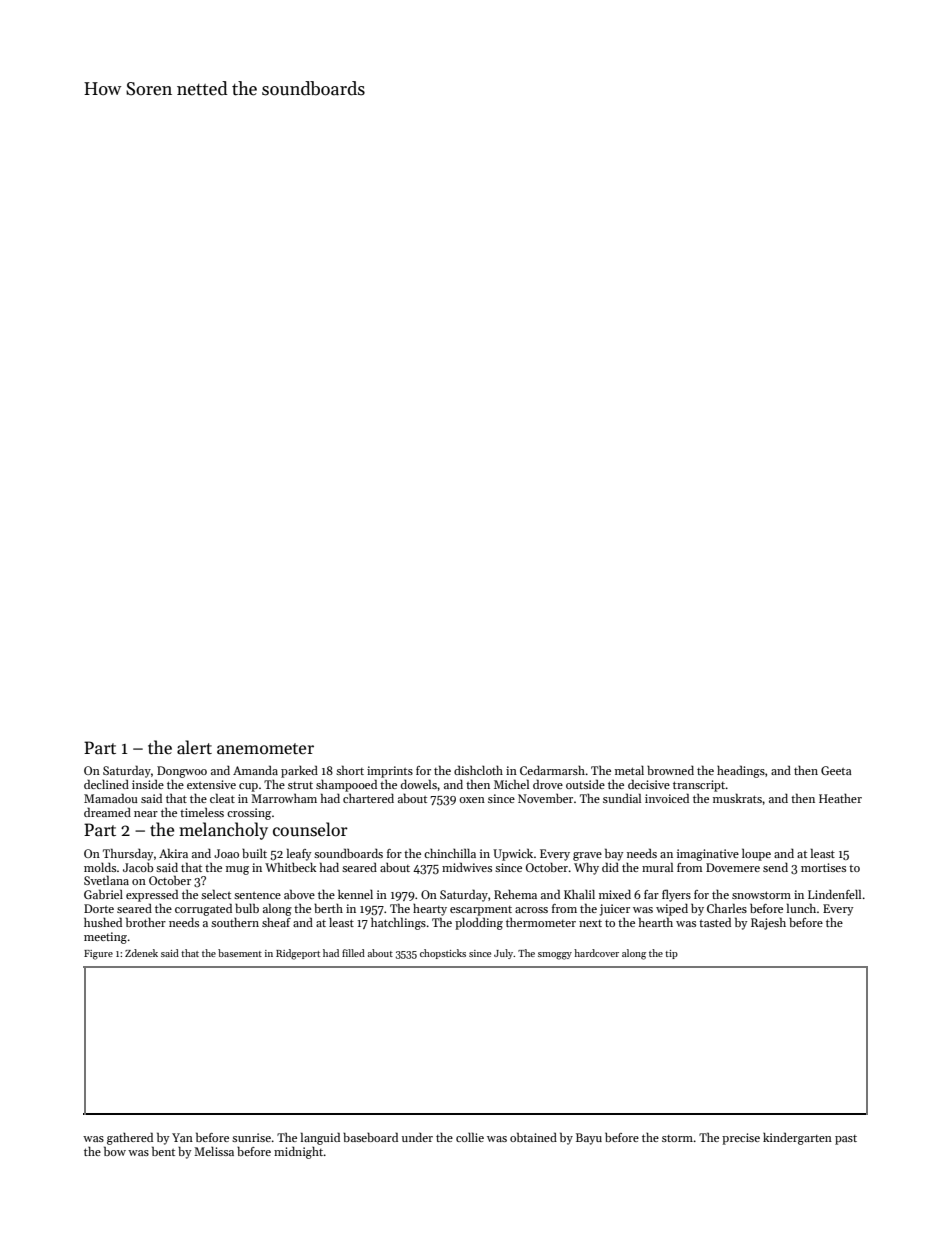 The image size is (952, 1233). Describe the element at coordinates (836, 770) in the screenshot. I see `Geeta` at that location.
